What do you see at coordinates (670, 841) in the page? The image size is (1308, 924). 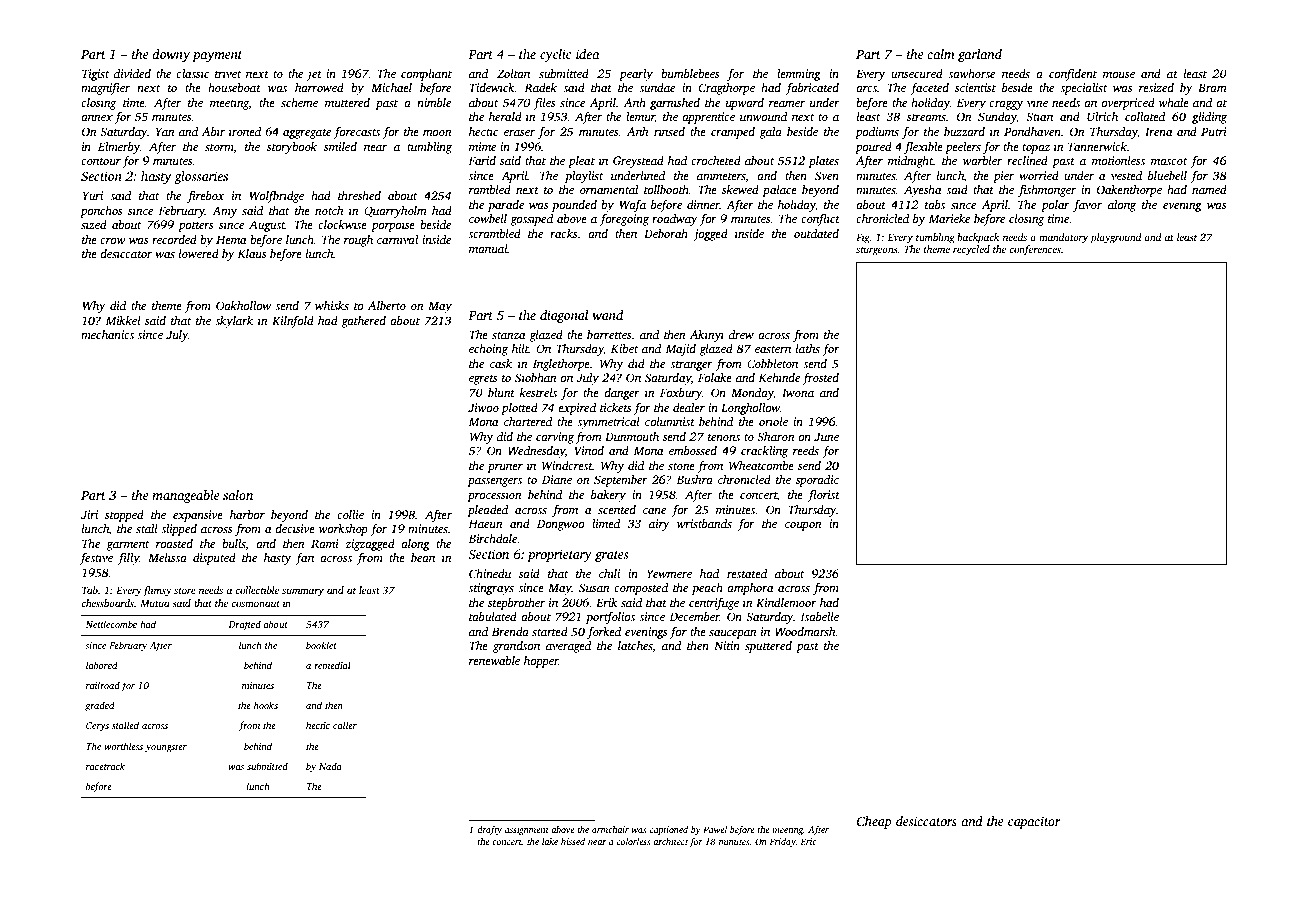 I see `architect` at bounding box center [670, 841].
